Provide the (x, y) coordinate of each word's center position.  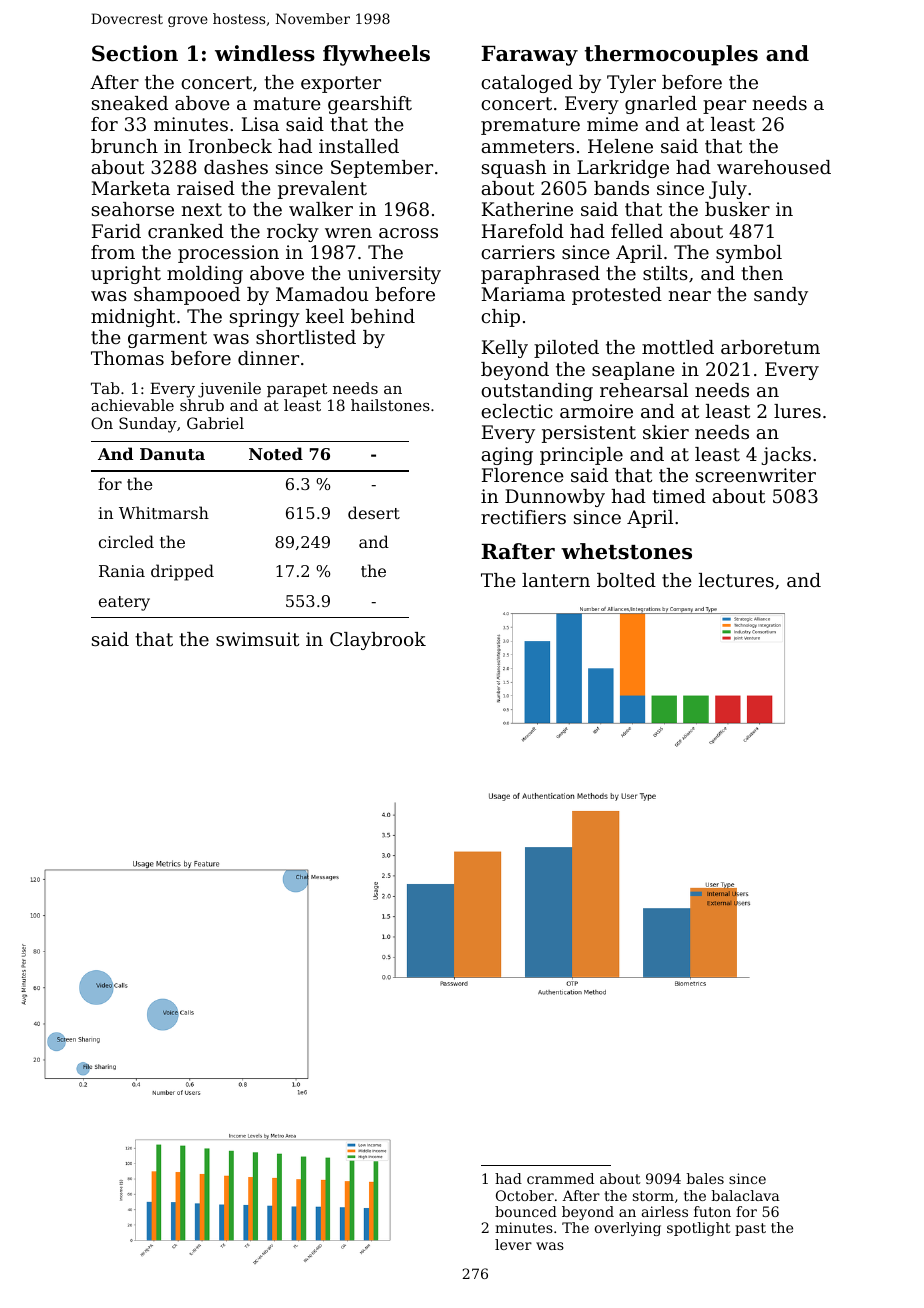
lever (513, 1244)
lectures (736, 580)
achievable (132, 405)
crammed (560, 1178)
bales (705, 1178)
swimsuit (257, 639)
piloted (566, 349)
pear (724, 107)
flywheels (376, 55)
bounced (526, 1211)
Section (135, 53)
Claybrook (378, 641)
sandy (781, 296)
